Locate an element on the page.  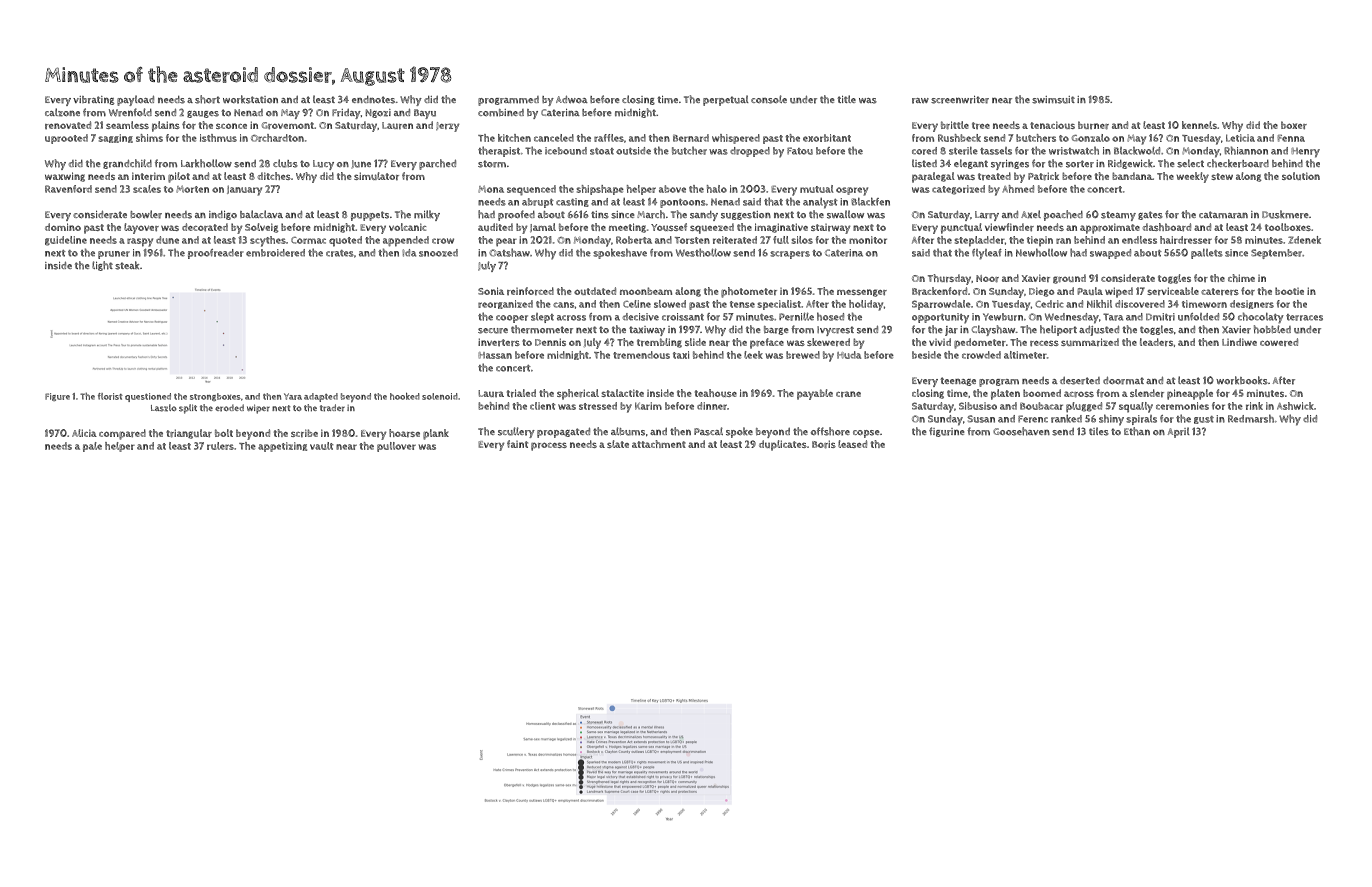
appetizing is located at coordinates (282, 447).
